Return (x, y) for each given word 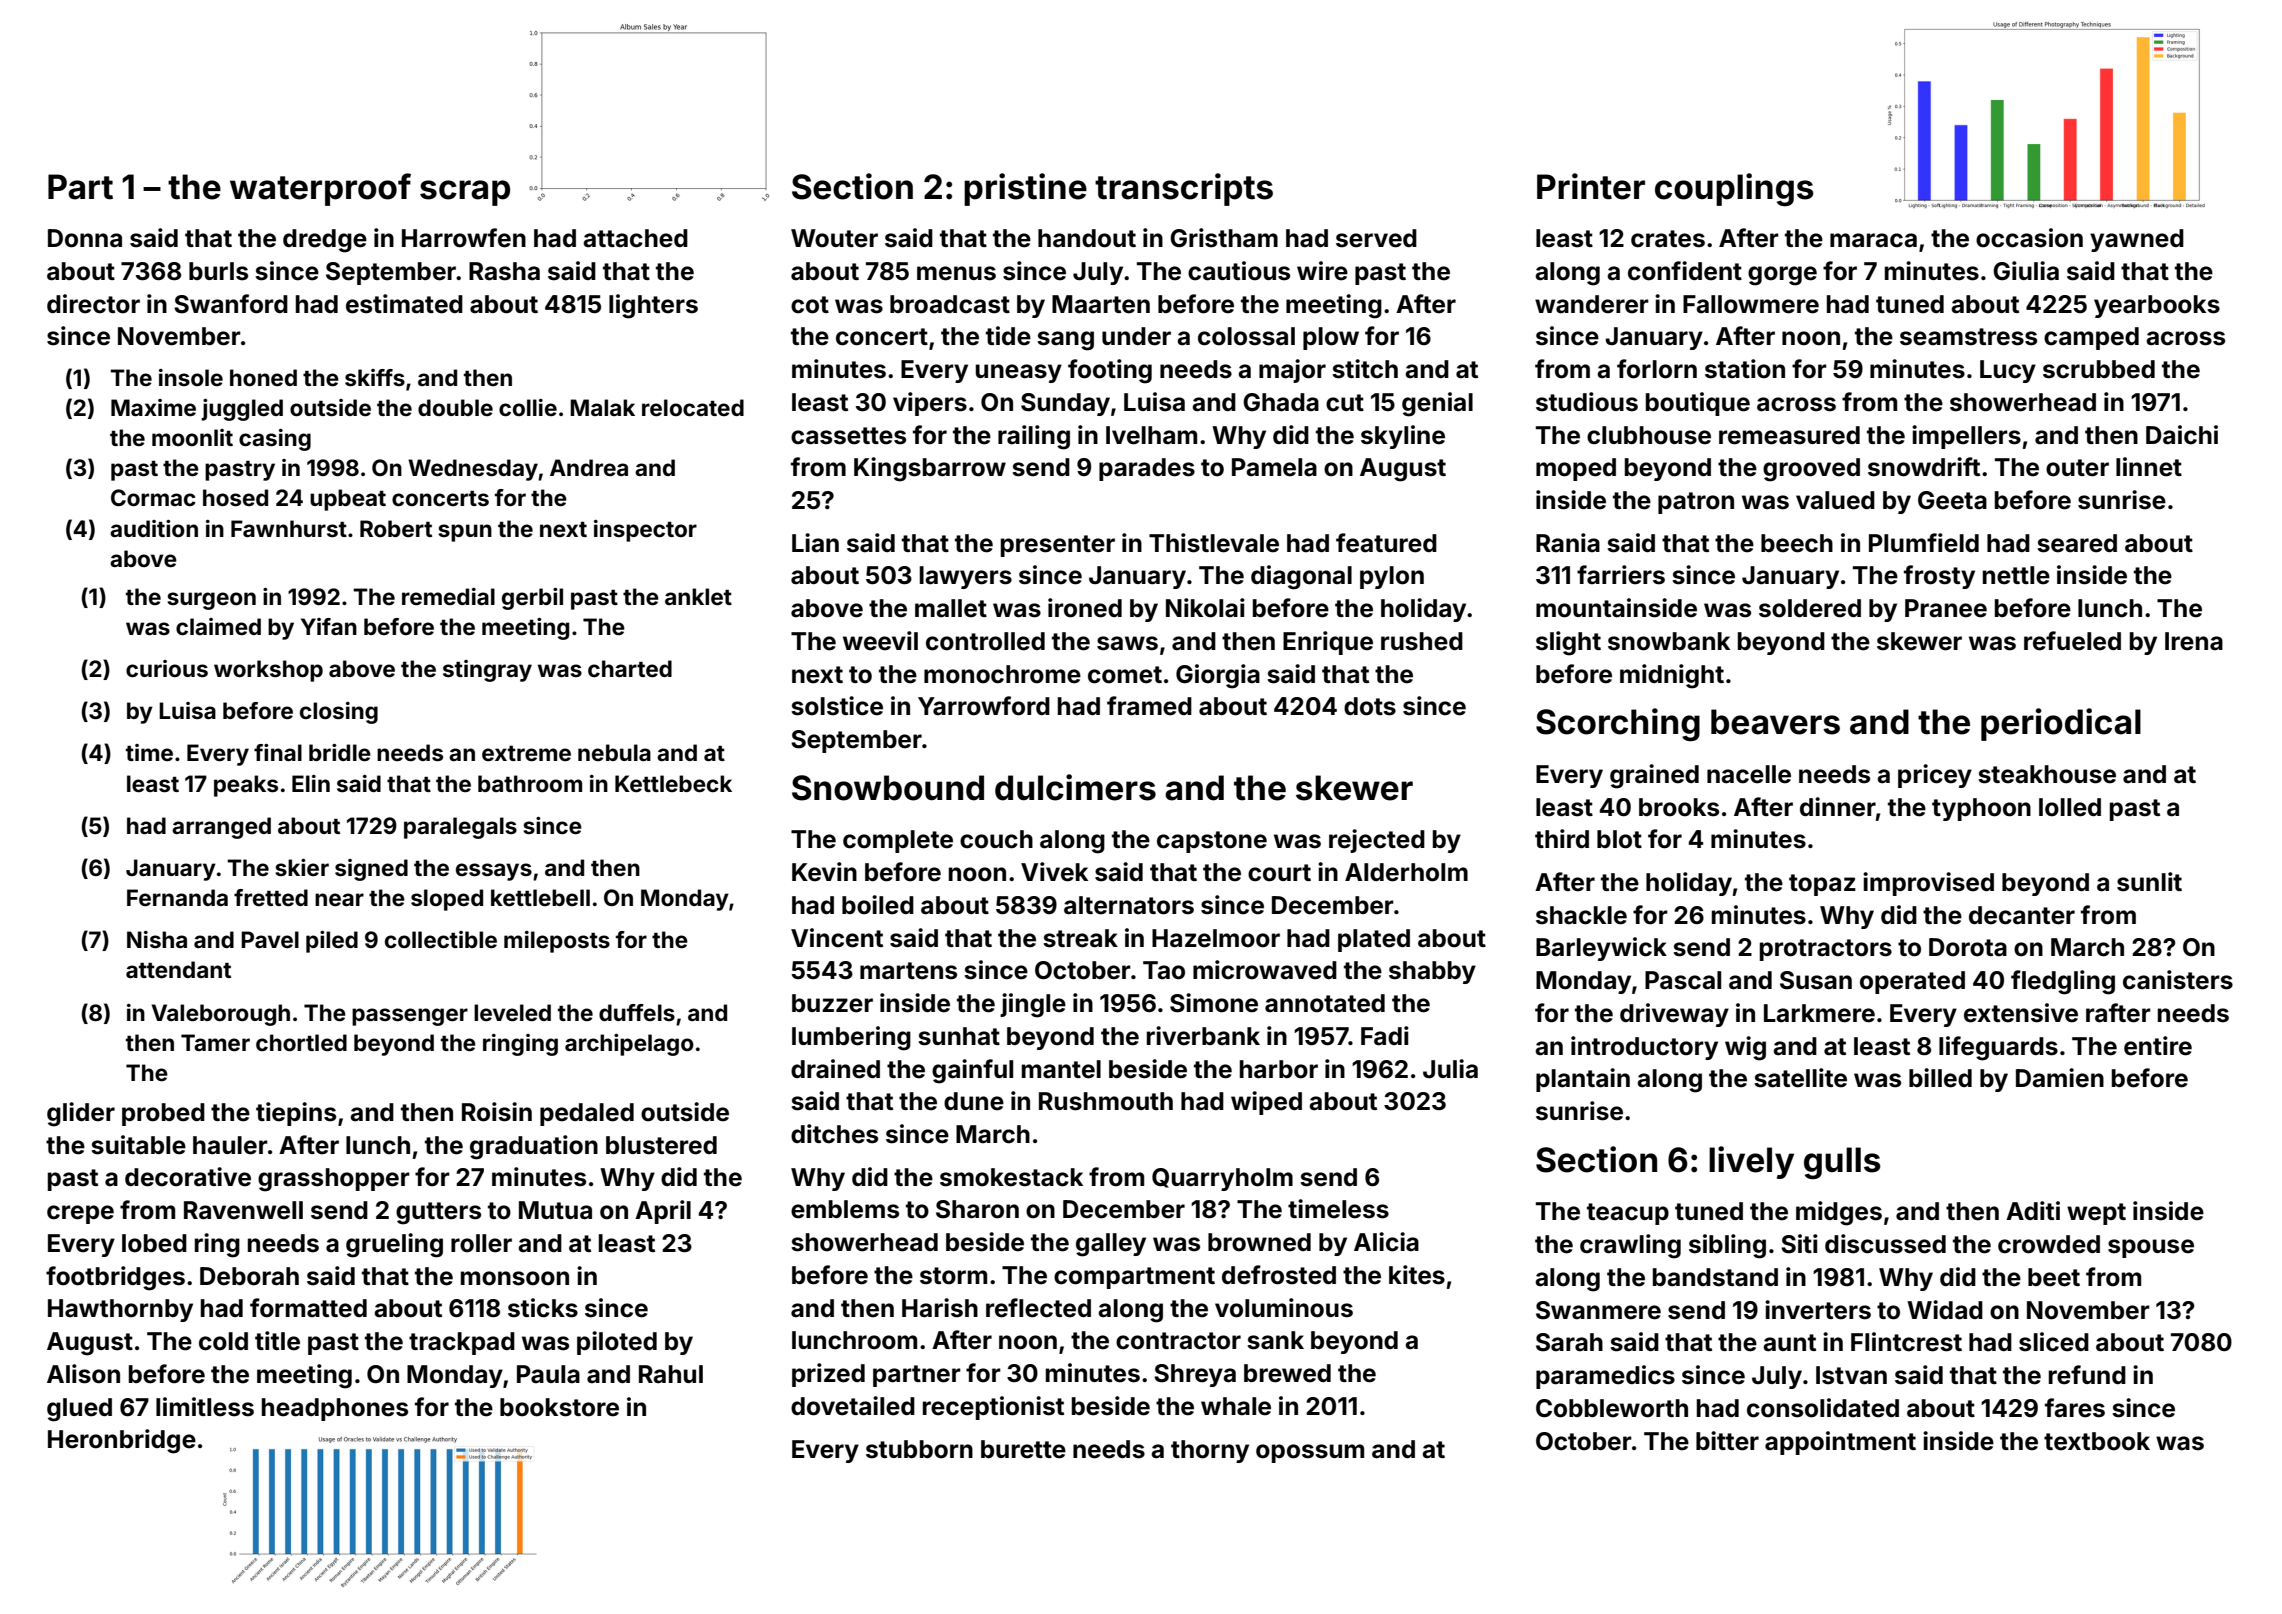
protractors (1826, 950)
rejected (1377, 841)
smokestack (1011, 1177)
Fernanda (177, 897)
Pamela (1274, 467)
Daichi (2182, 435)
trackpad (462, 1343)
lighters (653, 306)
